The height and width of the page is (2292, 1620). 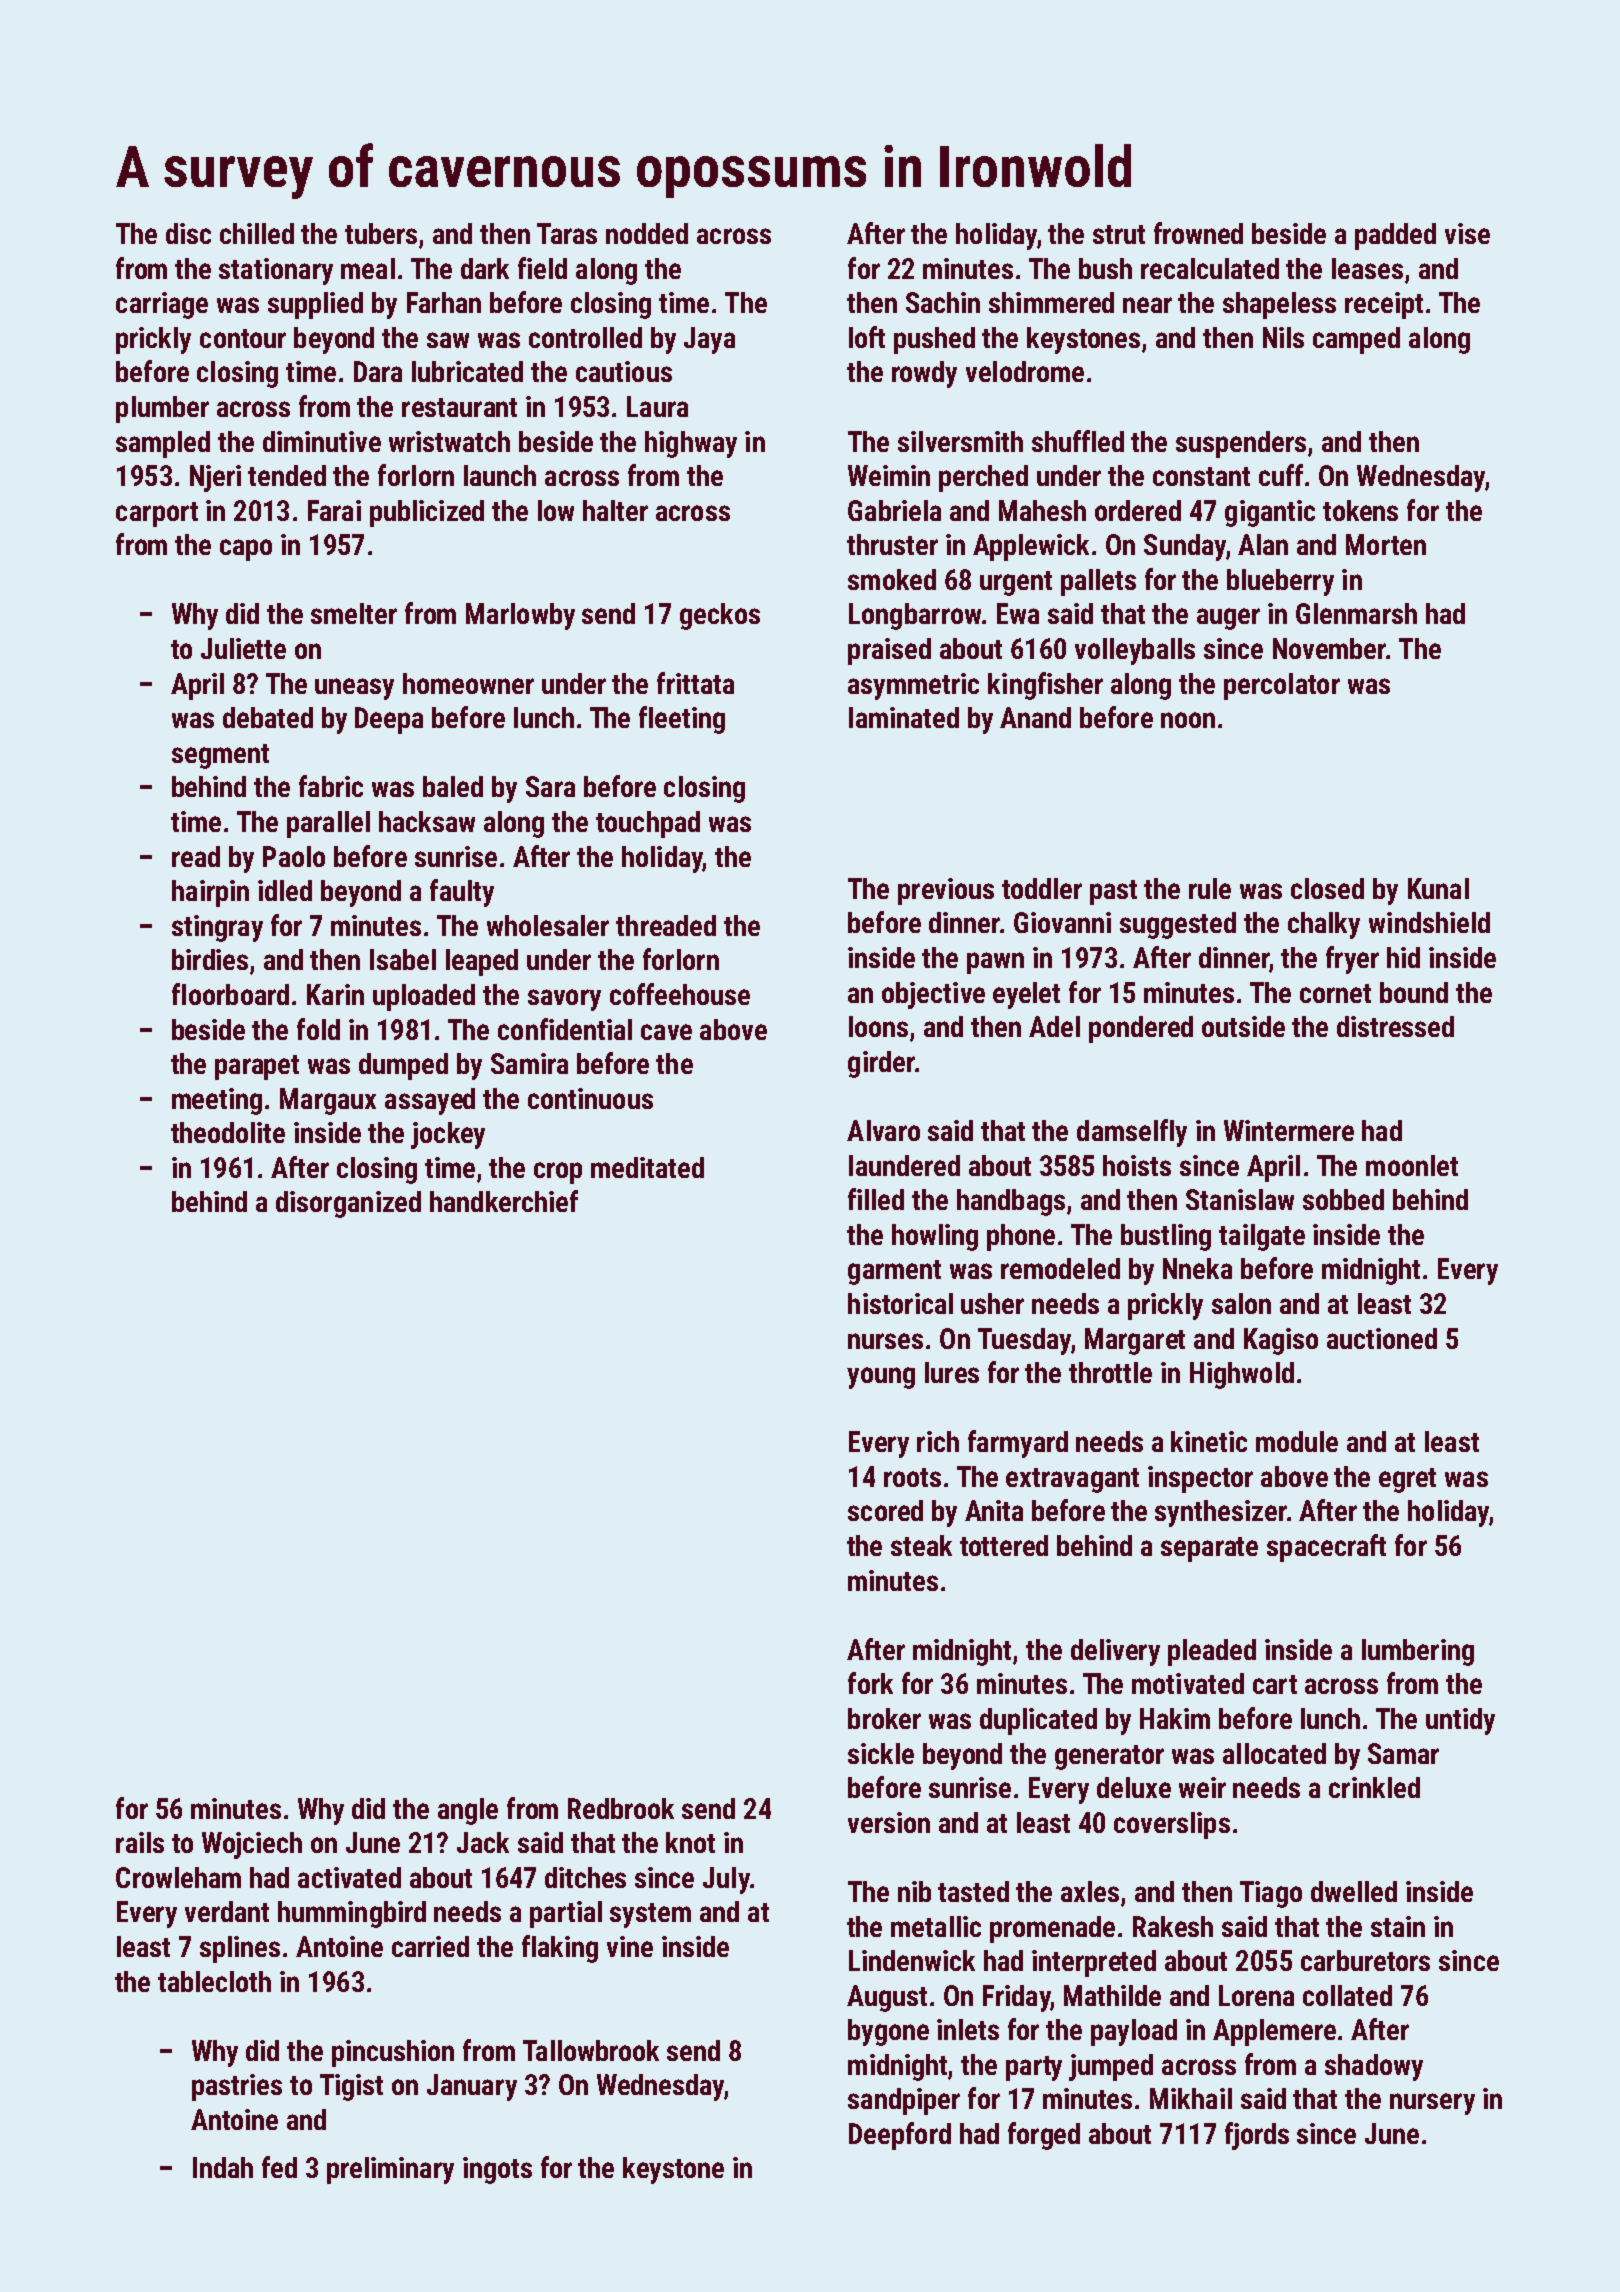 What do you see at coordinates (900, 2136) in the page?
I see `Deepford` at bounding box center [900, 2136].
